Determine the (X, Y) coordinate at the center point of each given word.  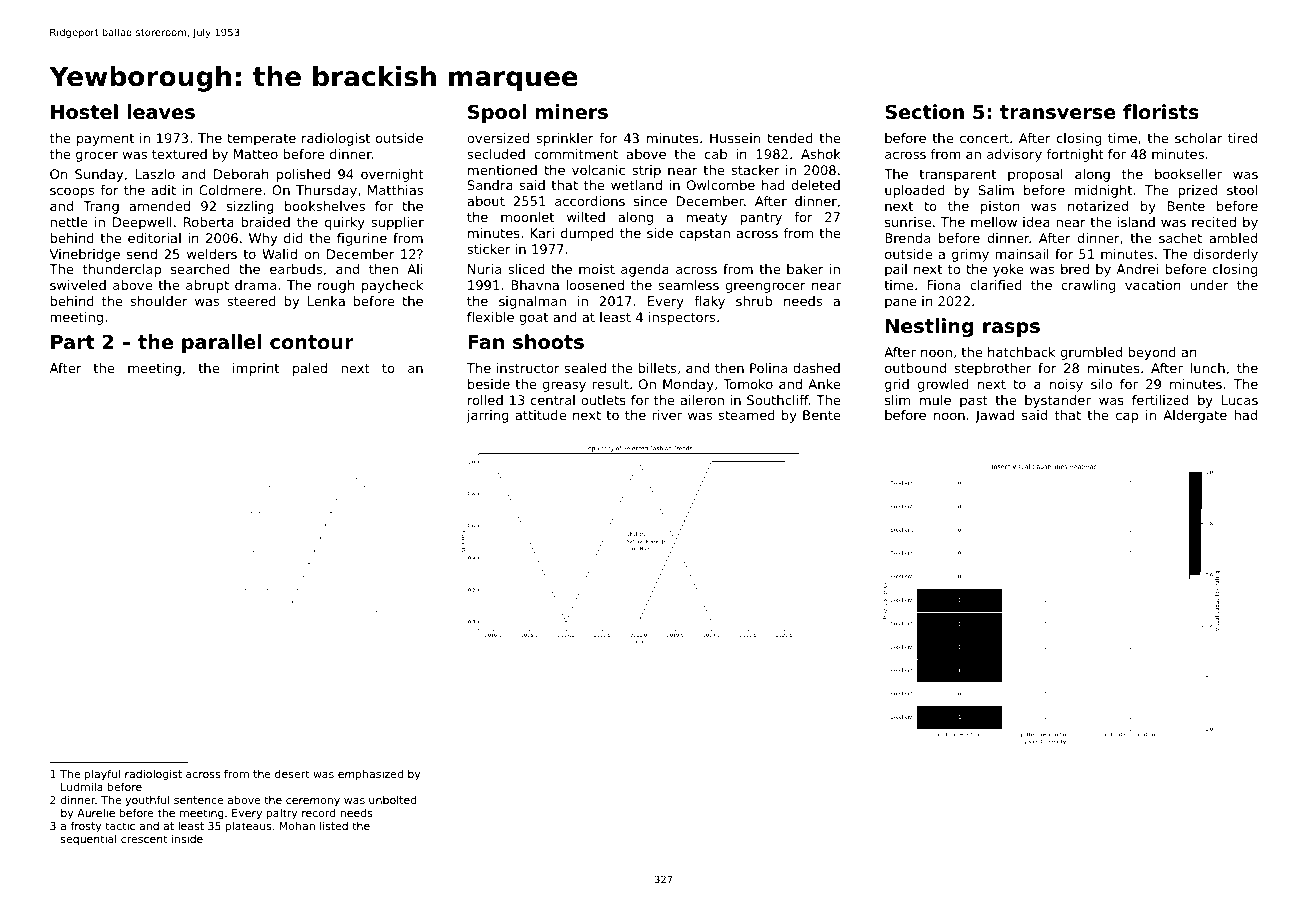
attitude (540, 415)
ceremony (313, 802)
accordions (590, 201)
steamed (747, 415)
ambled (1233, 238)
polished (303, 175)
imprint (256, 369)
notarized (1098, 206)
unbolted (392, 799)
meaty (707, 218)
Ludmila (82, 786)
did (293, 238)
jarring (487, 416)
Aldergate (1195, 416)
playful (102, 775)
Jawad (994, 416)
